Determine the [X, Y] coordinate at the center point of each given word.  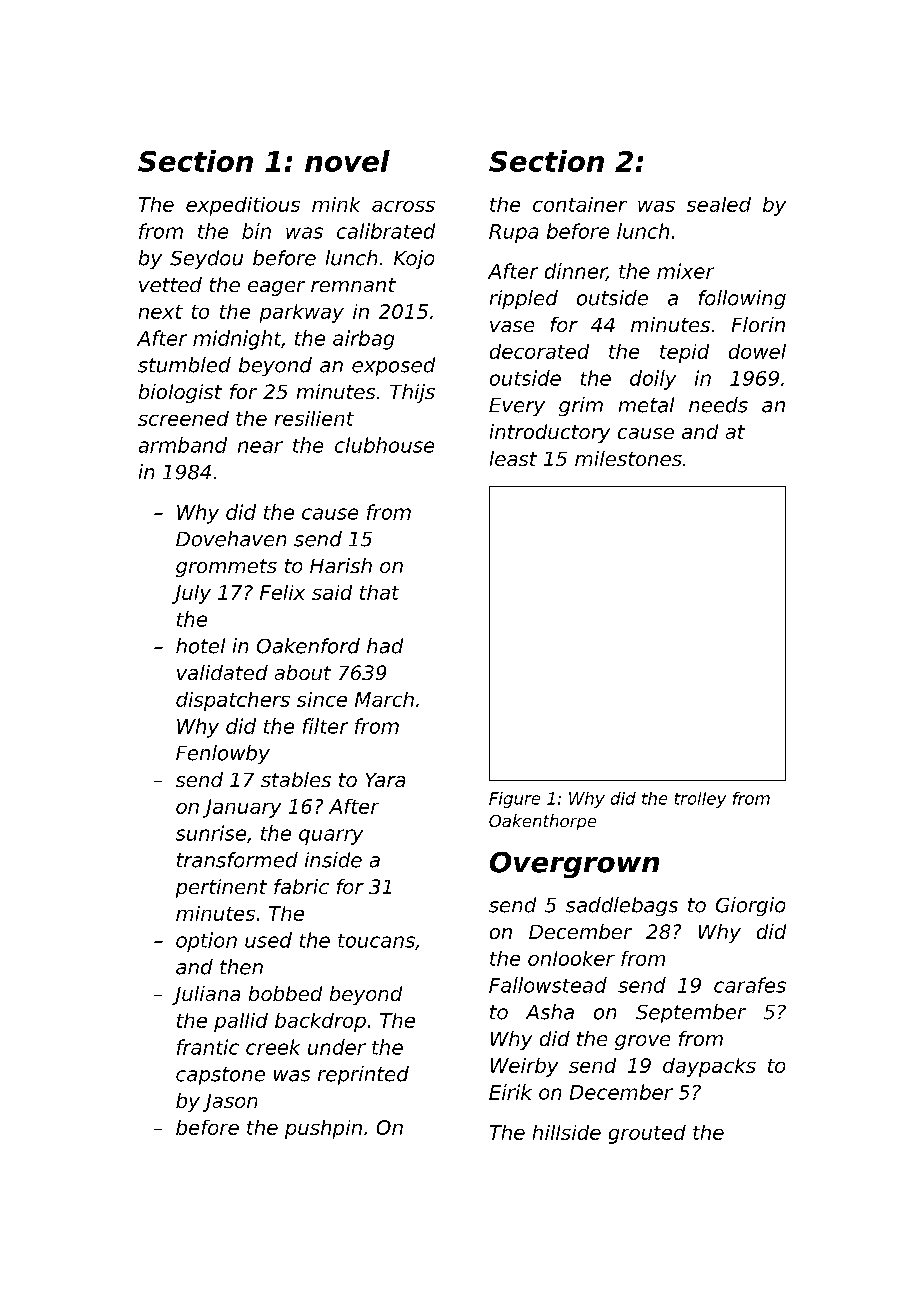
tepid [684, 353]
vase [512, 326]
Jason [230, 1103]
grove [642, 1042]
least [513, 458]
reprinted [363, 1075]
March [384, 699]
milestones [628, 458]
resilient [314, 418]
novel [347, 161]
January [242, 808]
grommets [226, 568]
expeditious [243, 206]
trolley [700, 800]
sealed [719, 204]
